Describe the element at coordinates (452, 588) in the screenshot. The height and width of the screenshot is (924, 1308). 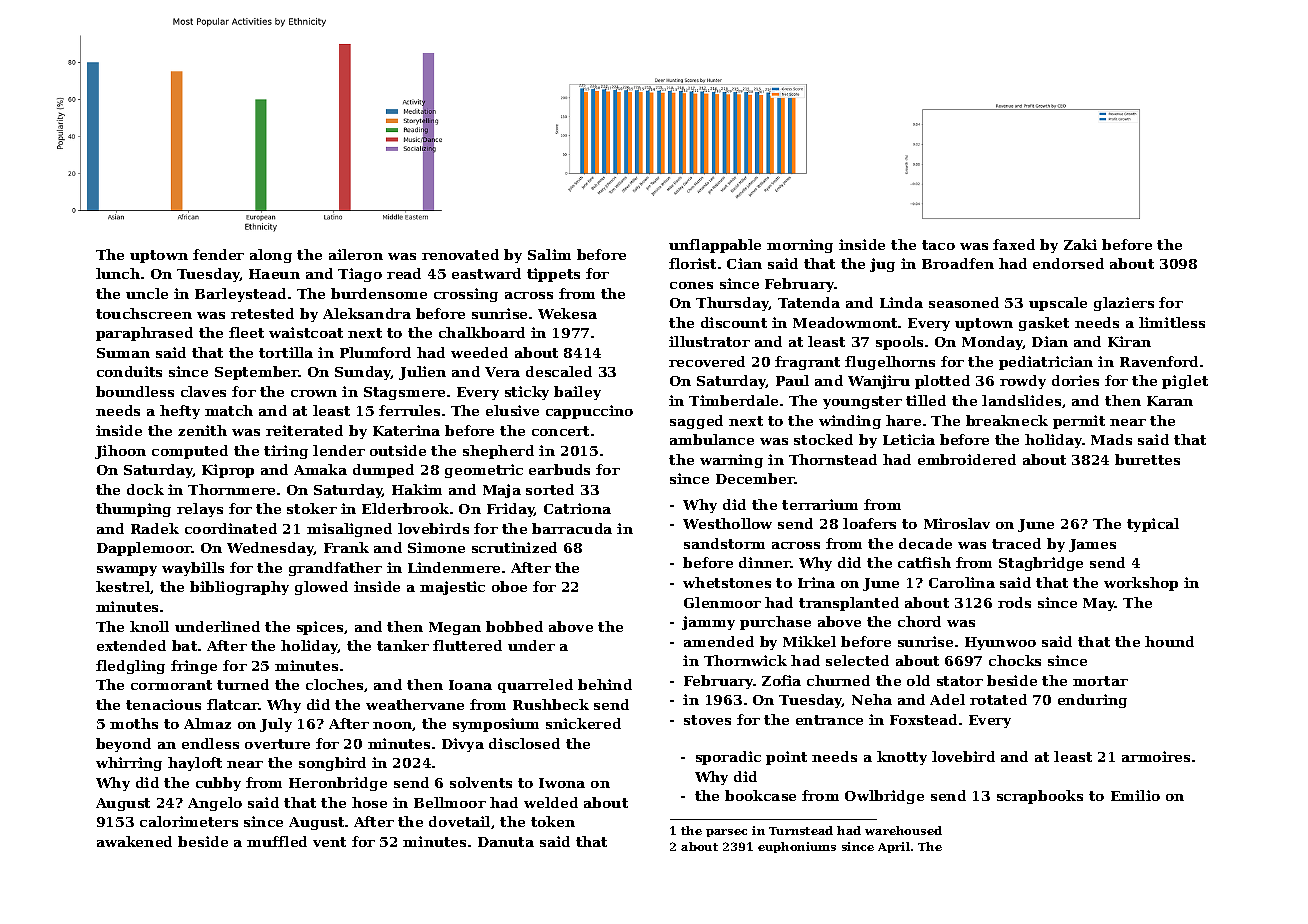
I see `majestic` at that location.
